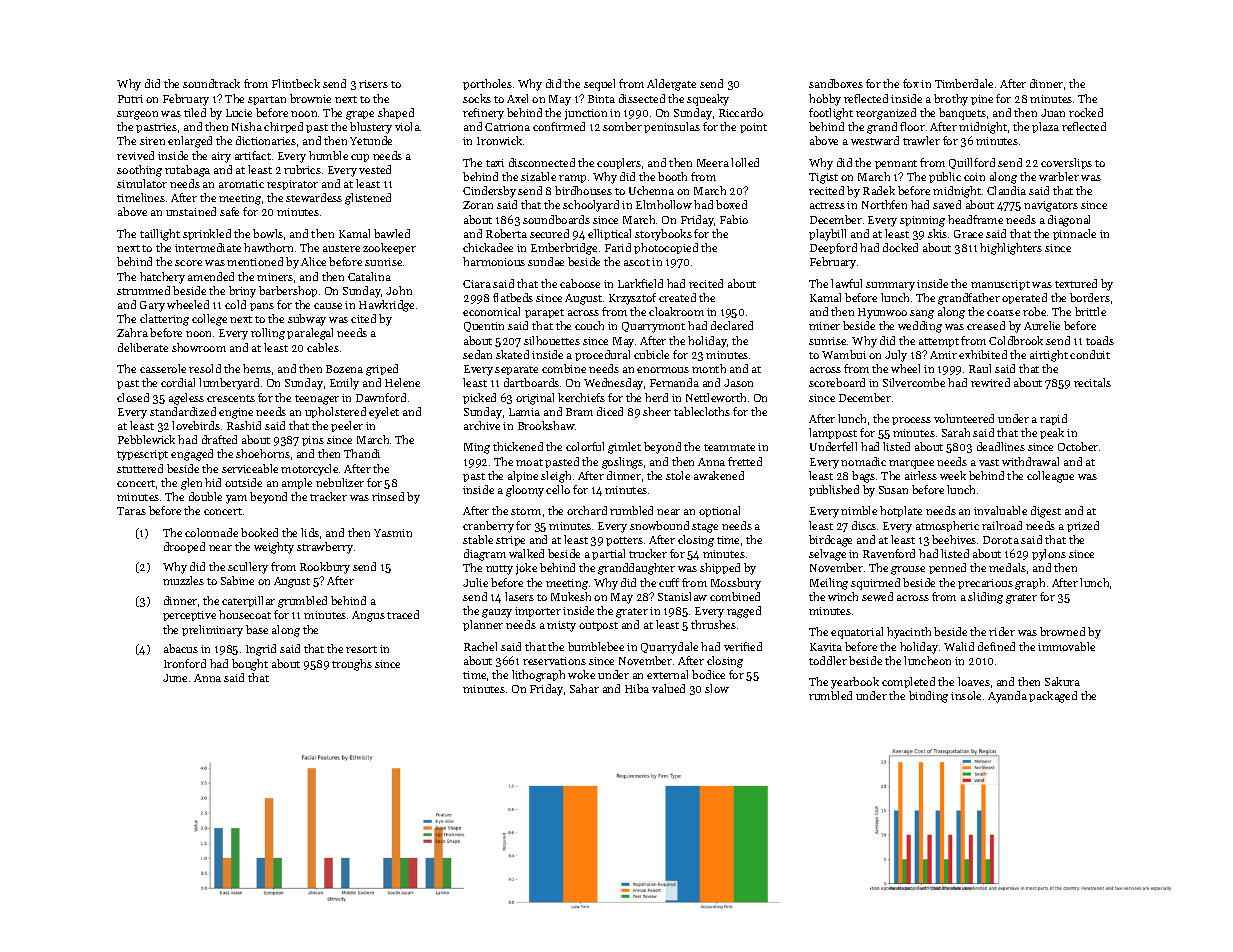  Describe the element at coordinates (538, 176) in the screenshot. I see `sizable` at that location.
